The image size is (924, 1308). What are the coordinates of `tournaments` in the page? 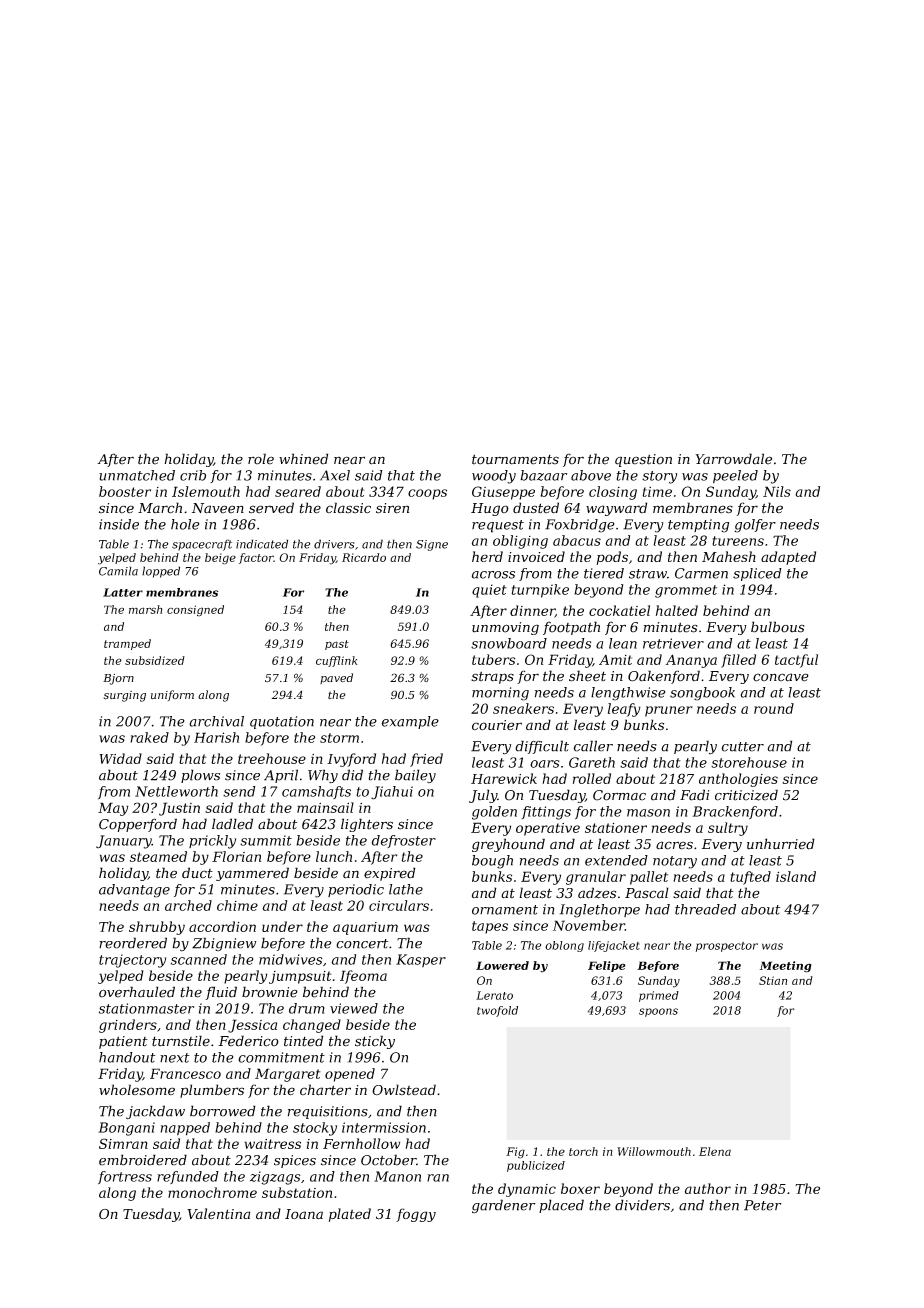 It's located at (515, 459).
